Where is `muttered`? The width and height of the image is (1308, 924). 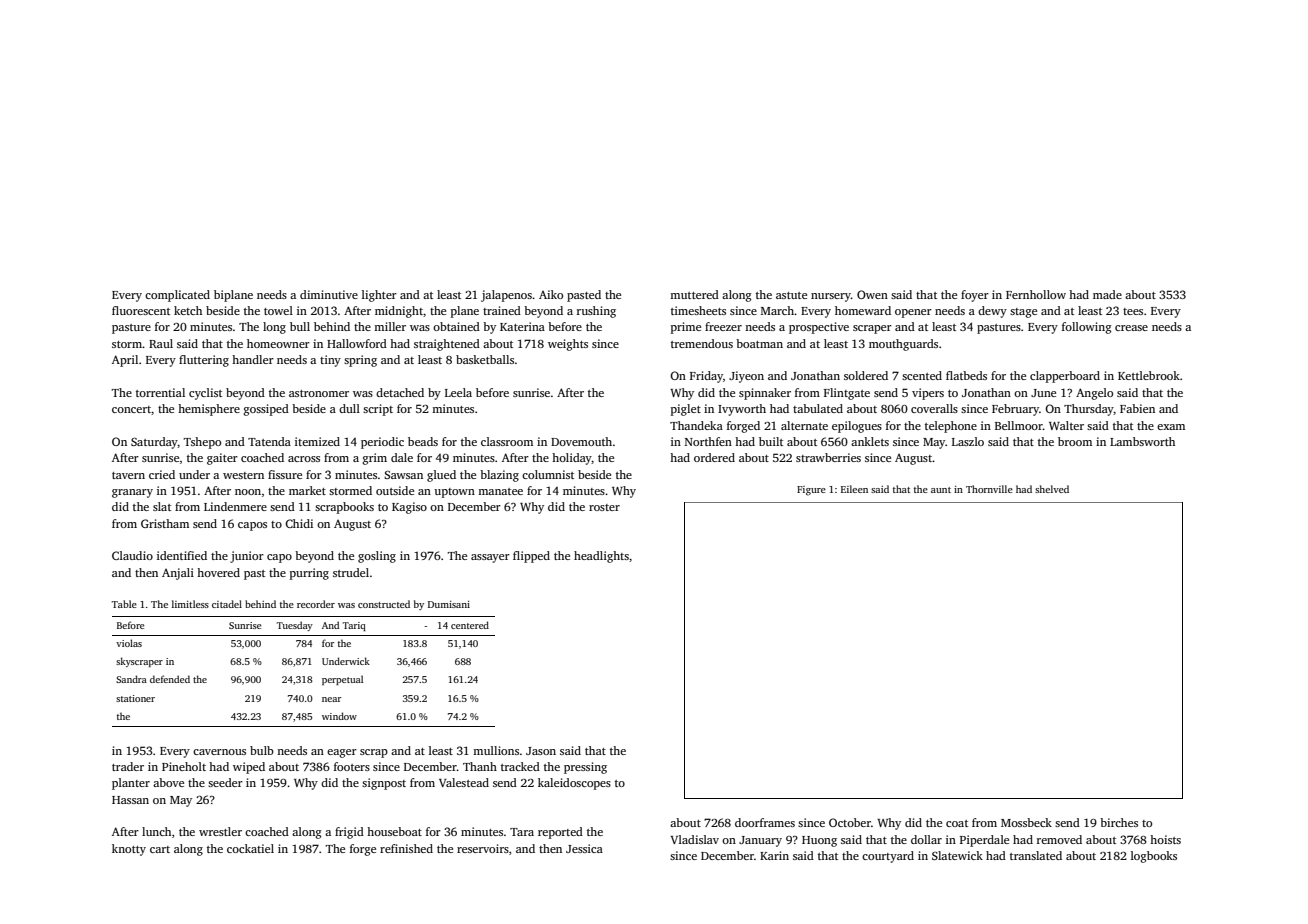
muttered is located at coordinates (694, 294).
